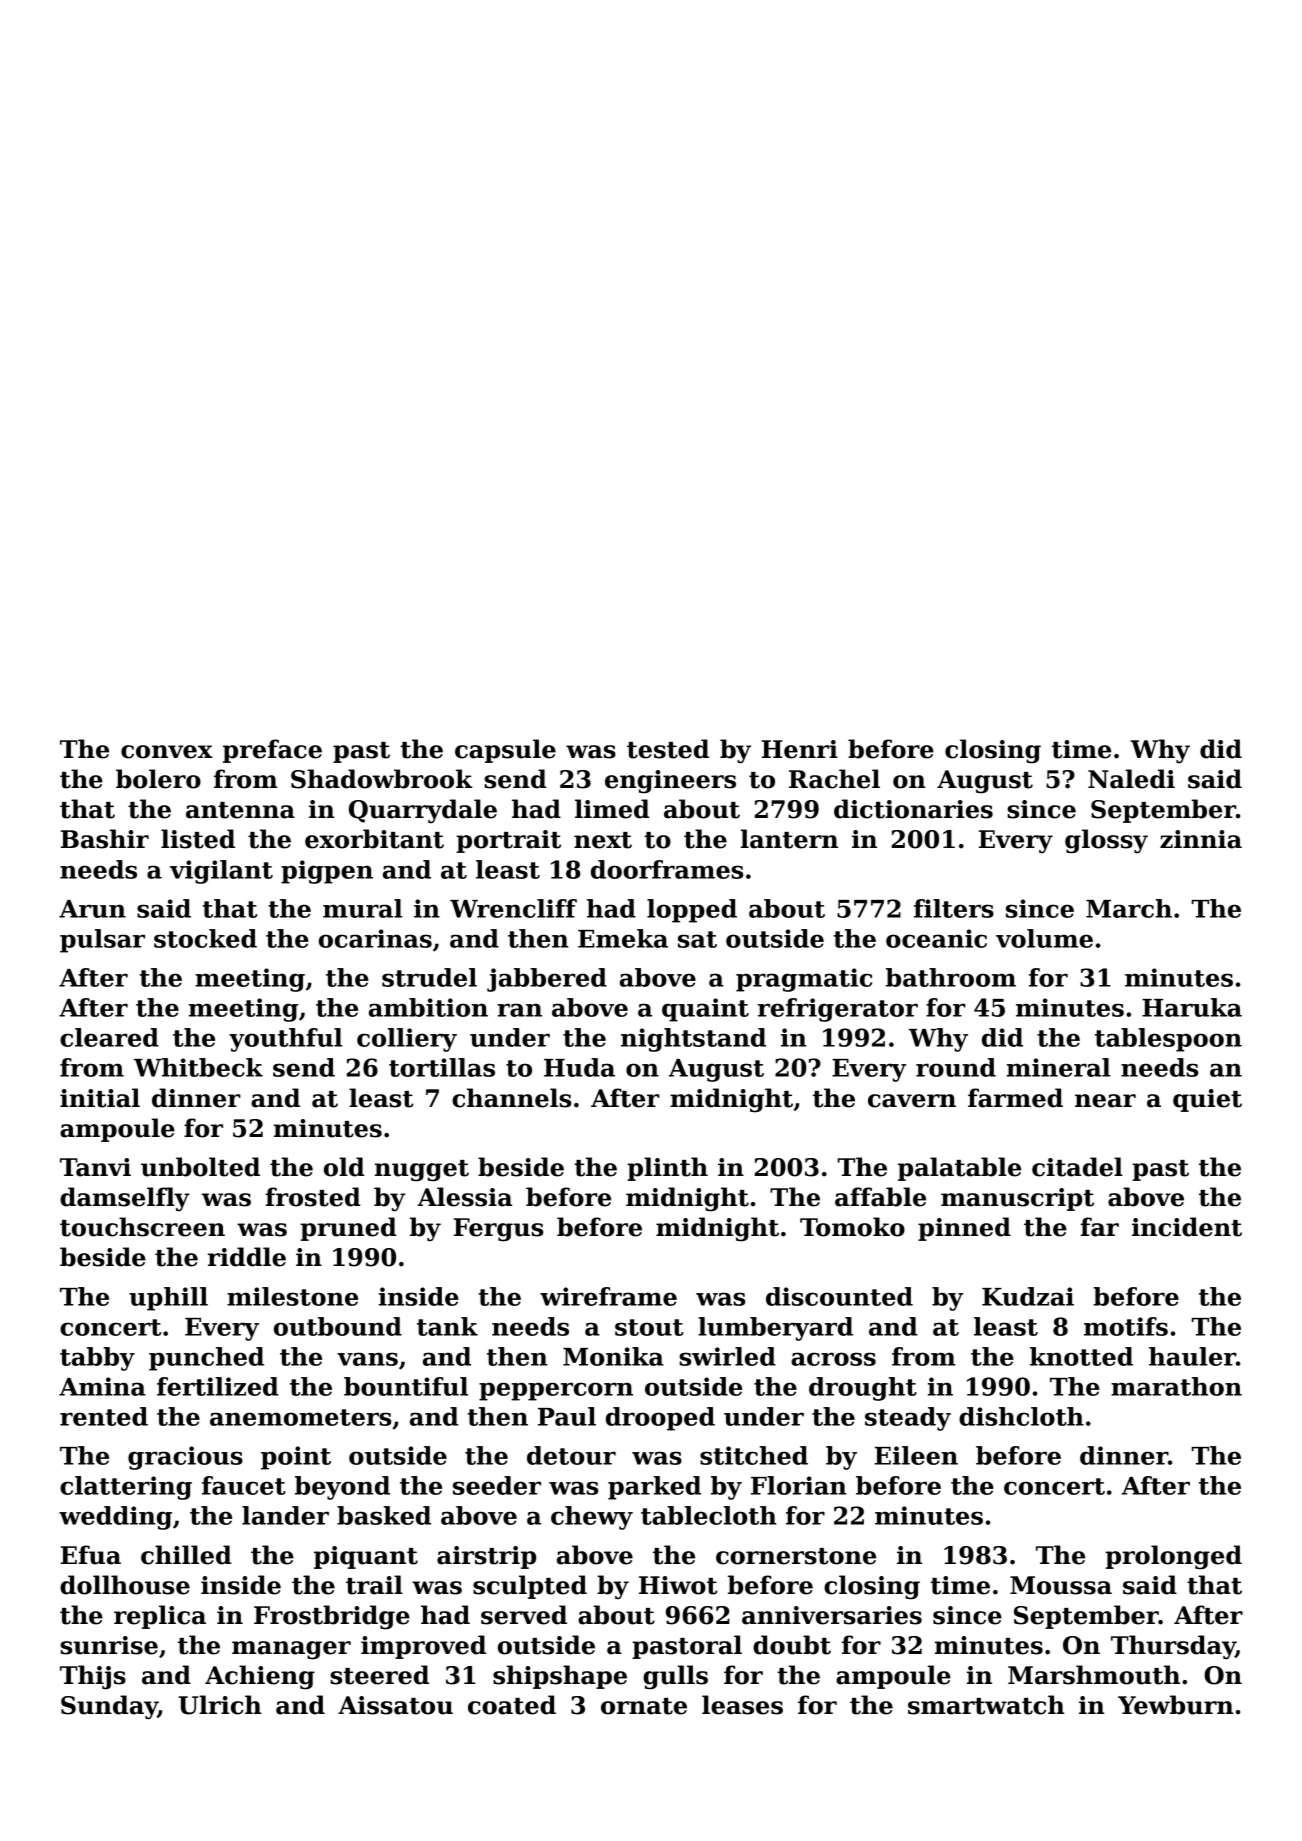 This screenshot has height=1841, width=1302. Describe the element at coordinates (1021, 1416) in the screenshot. I see `dishcloth` at that location.
